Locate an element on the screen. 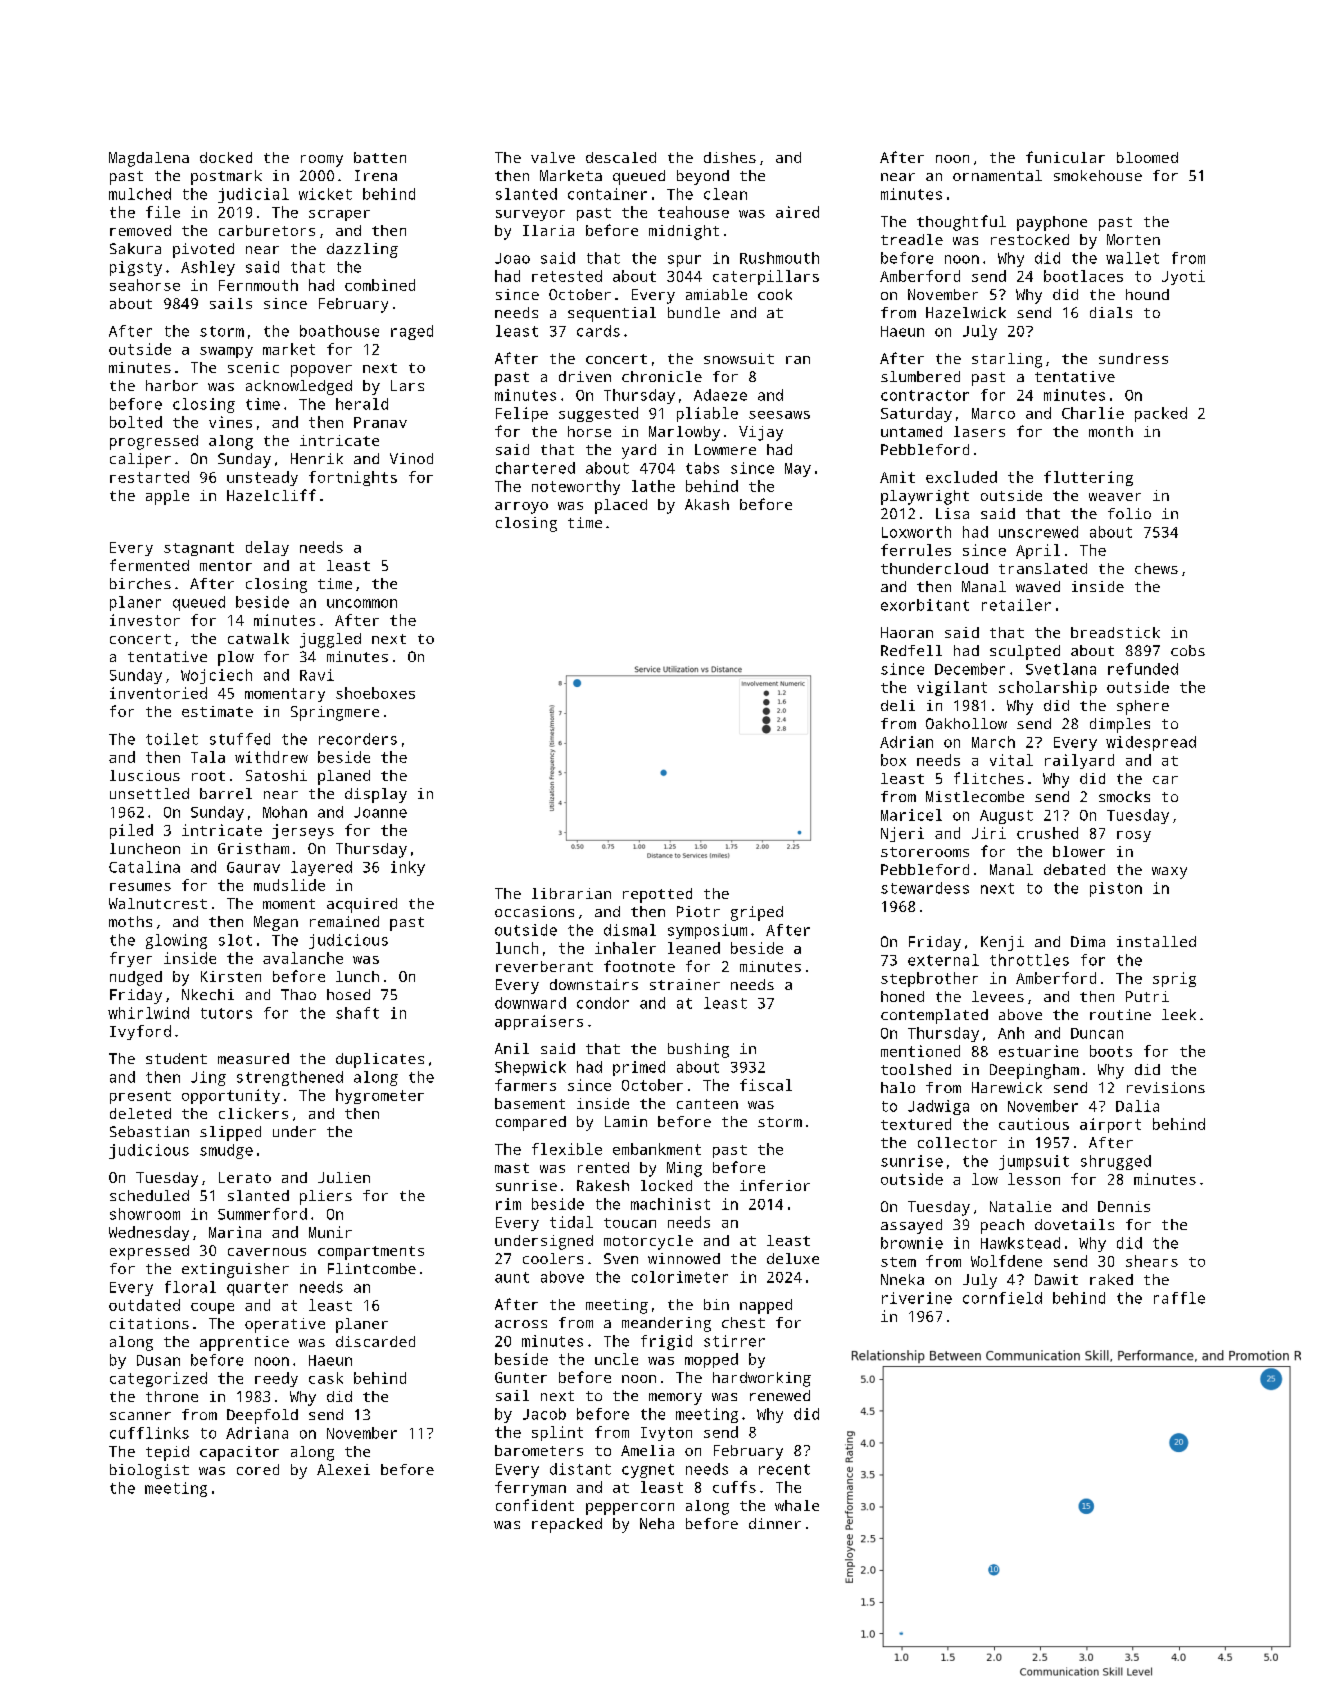 The height and width of the screenshot is (1708, 1320). raked is located at coordinates (1111, 1279).
